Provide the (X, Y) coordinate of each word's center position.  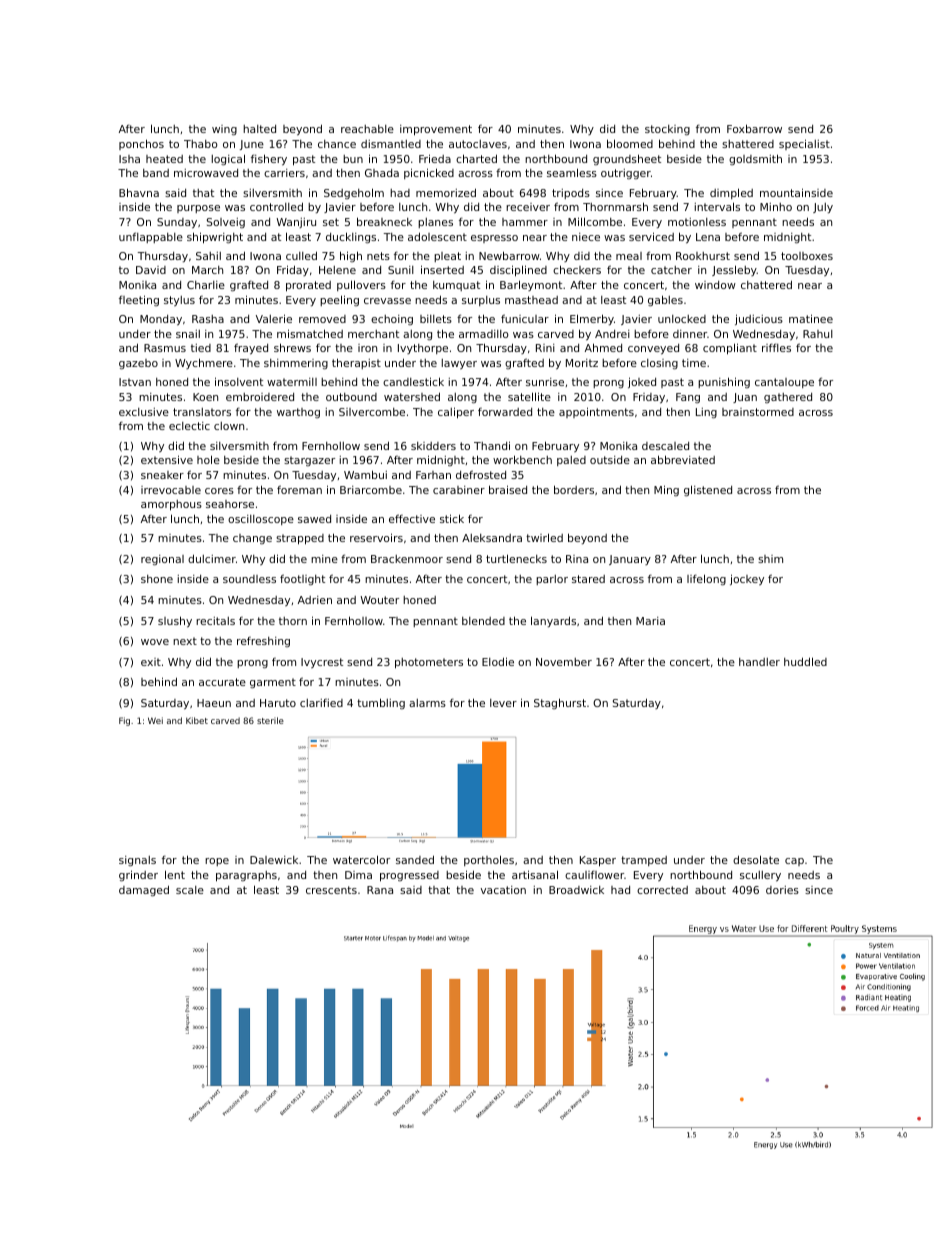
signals (137, 861)
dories (782, 890)
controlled (276, 206)
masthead (531, 300)
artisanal (535, 874)
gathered (788, 398)
